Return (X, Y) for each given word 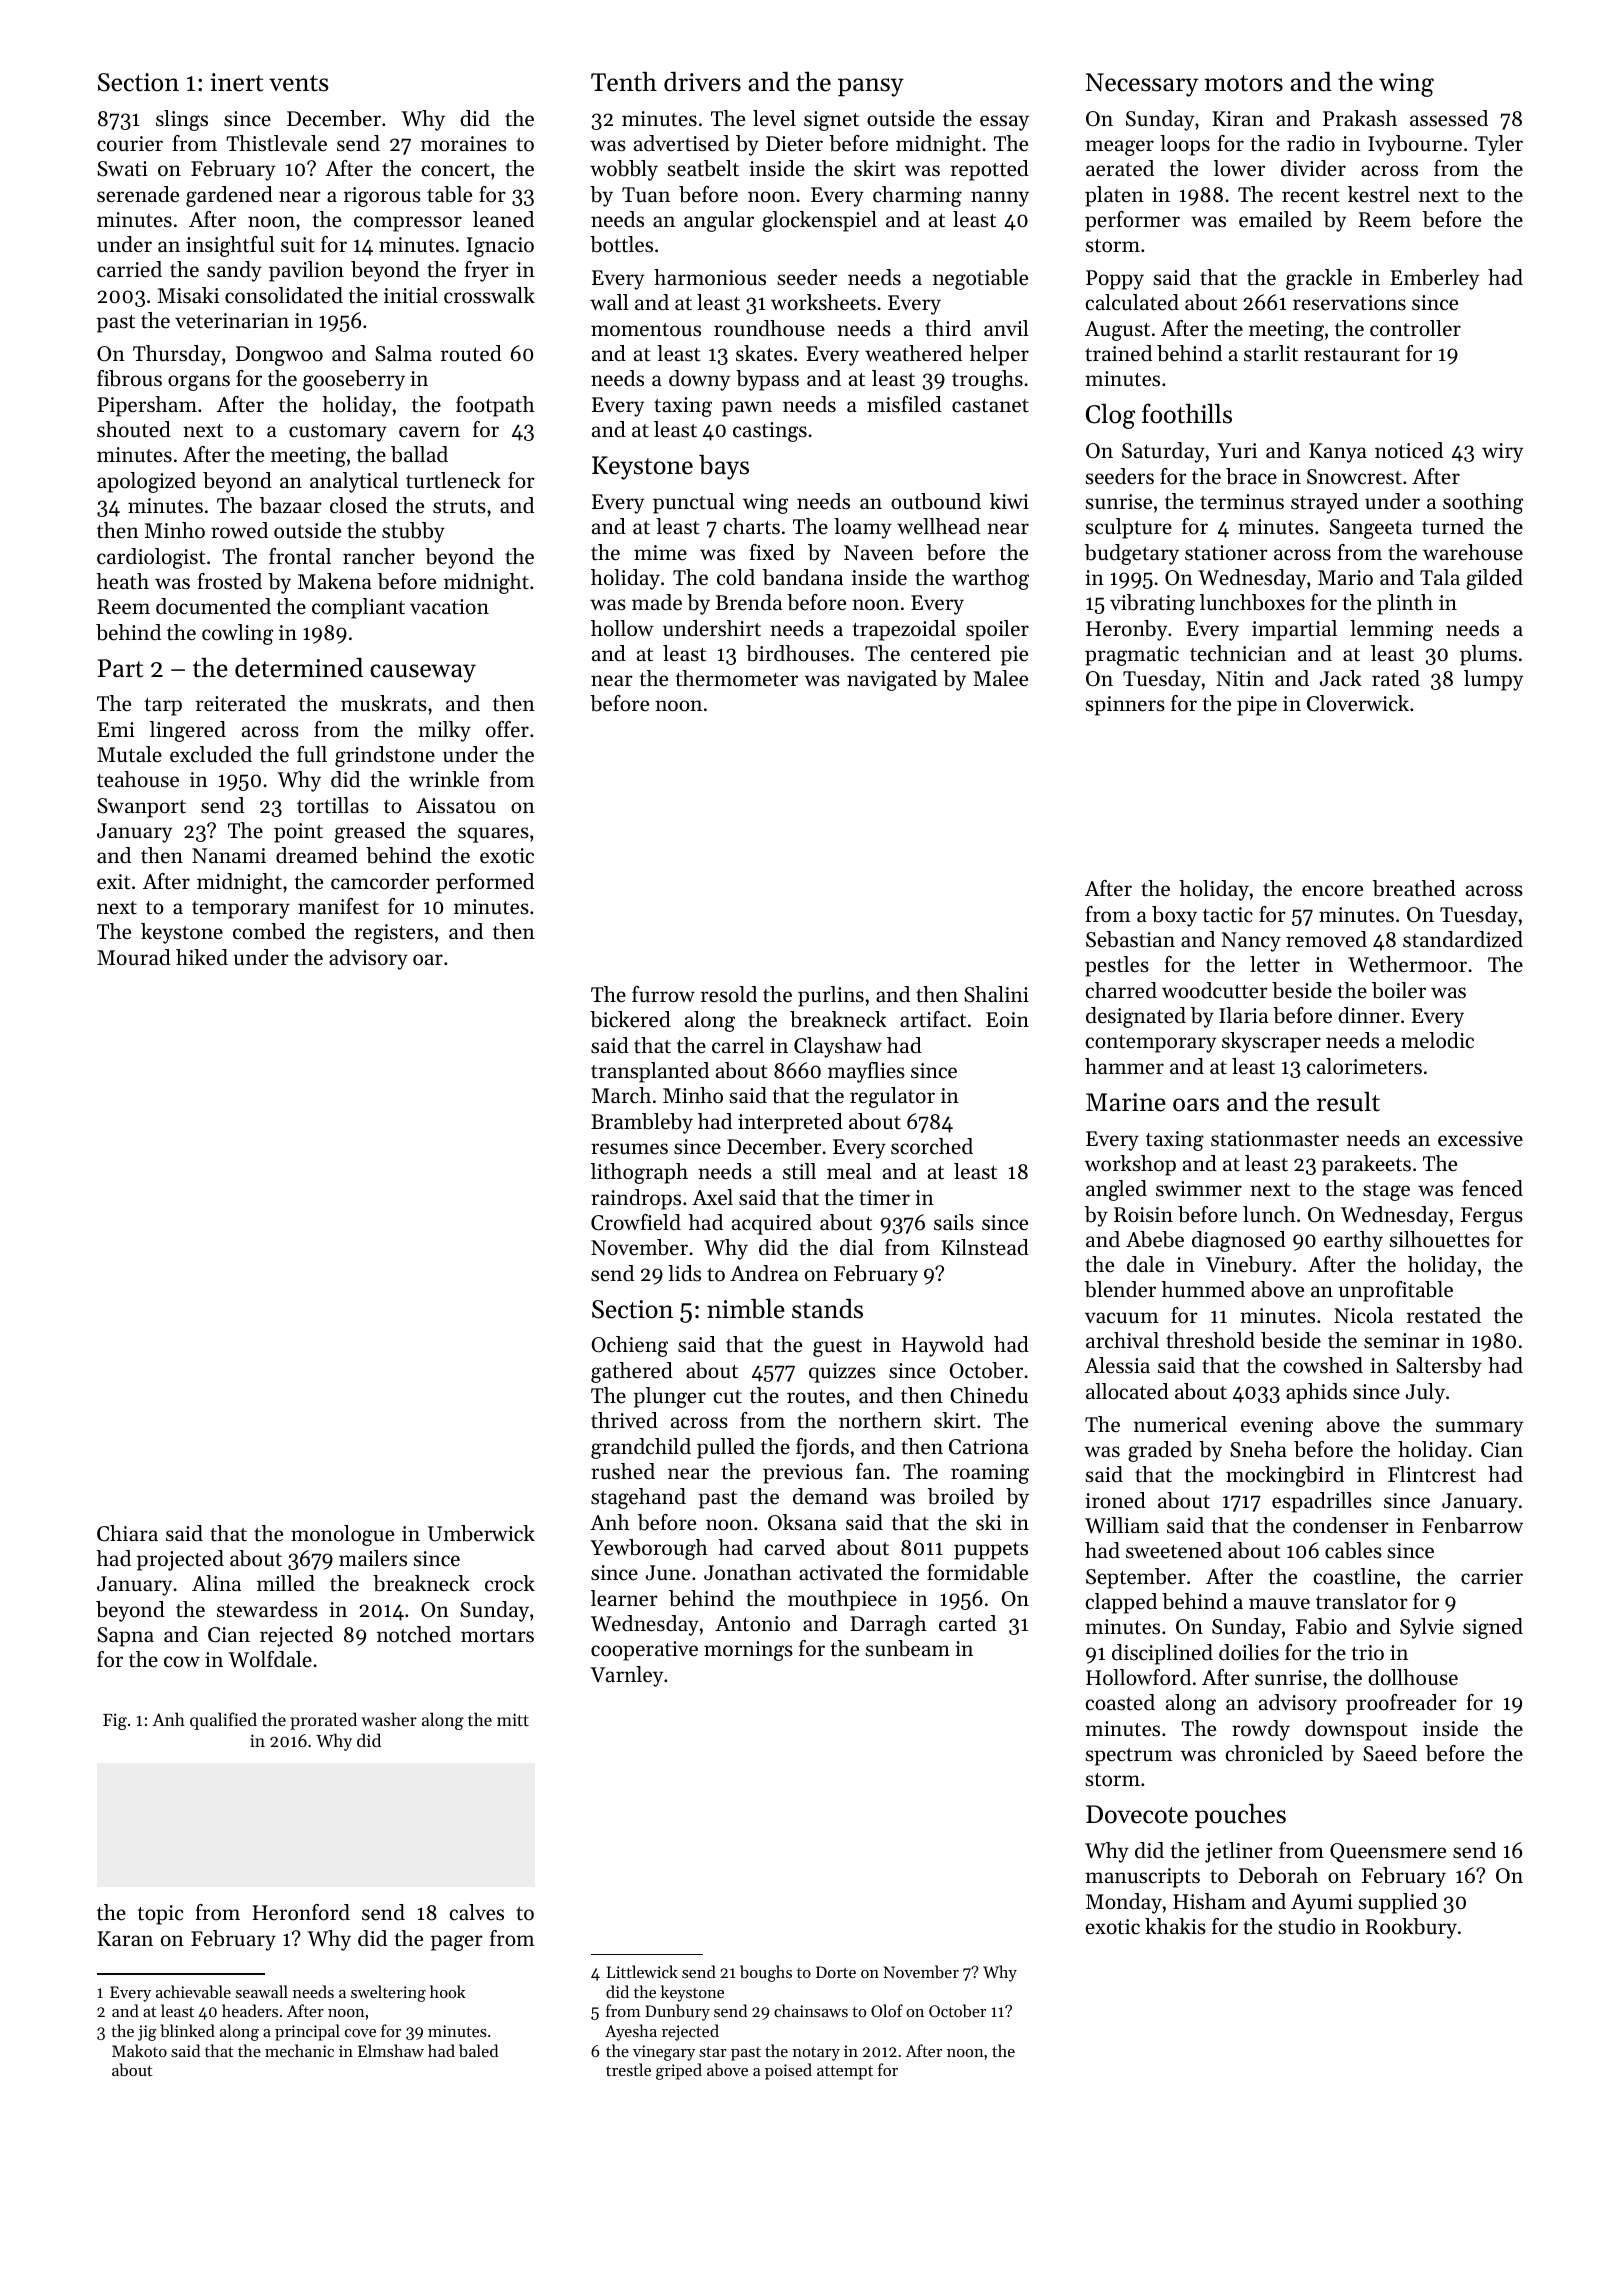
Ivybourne (1415, 145)
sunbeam (907, 1648)
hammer (1124, 1066)
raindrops (636, 1199)
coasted (1120, 1702)
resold (729, 994)
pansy (871, 87)
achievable (193, 1991)
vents (299, 83)
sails (954, 1222)
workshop (1130, 1165)
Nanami (229, 855)
